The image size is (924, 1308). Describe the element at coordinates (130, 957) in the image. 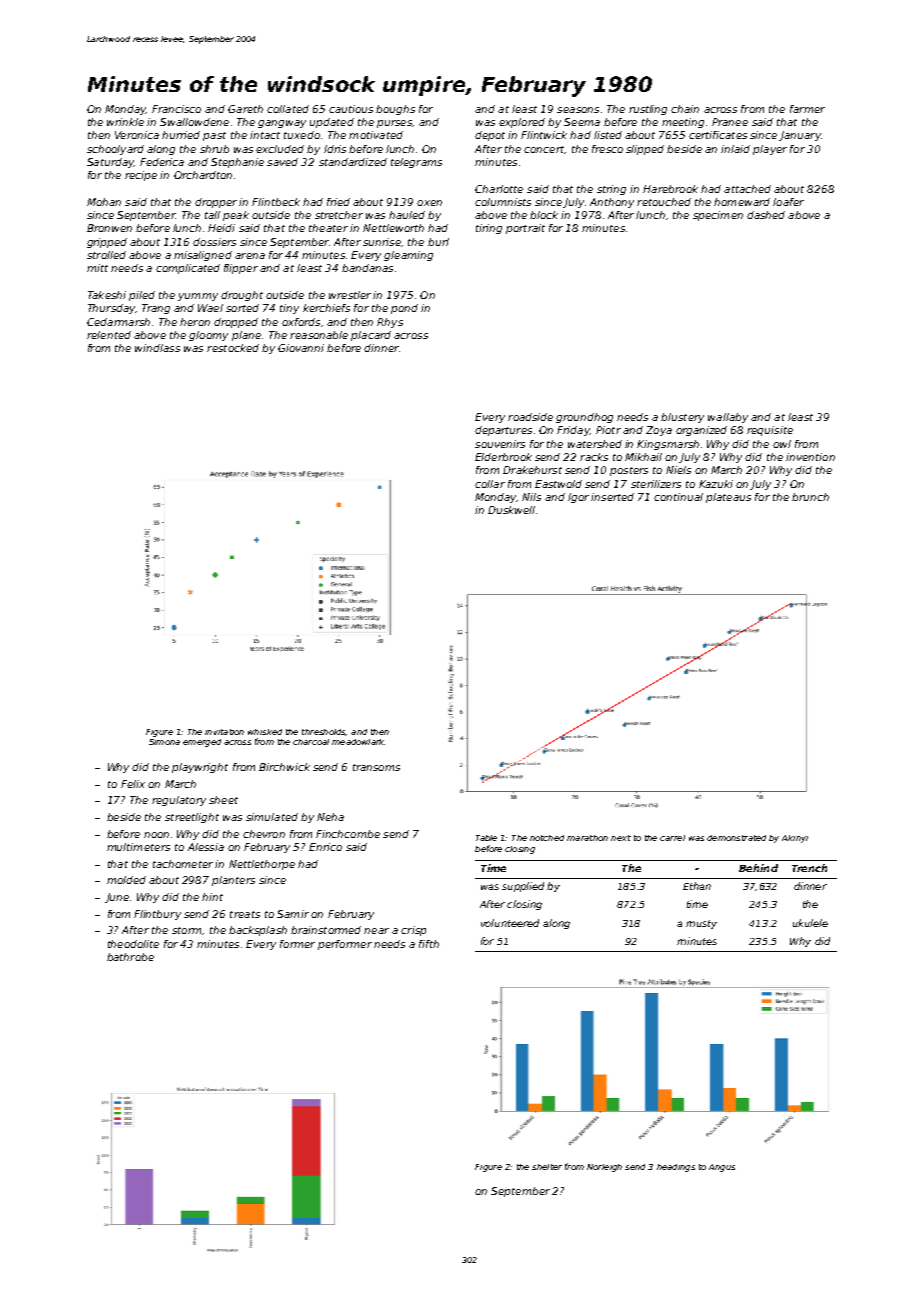

I see `bathrobe` at that location.
